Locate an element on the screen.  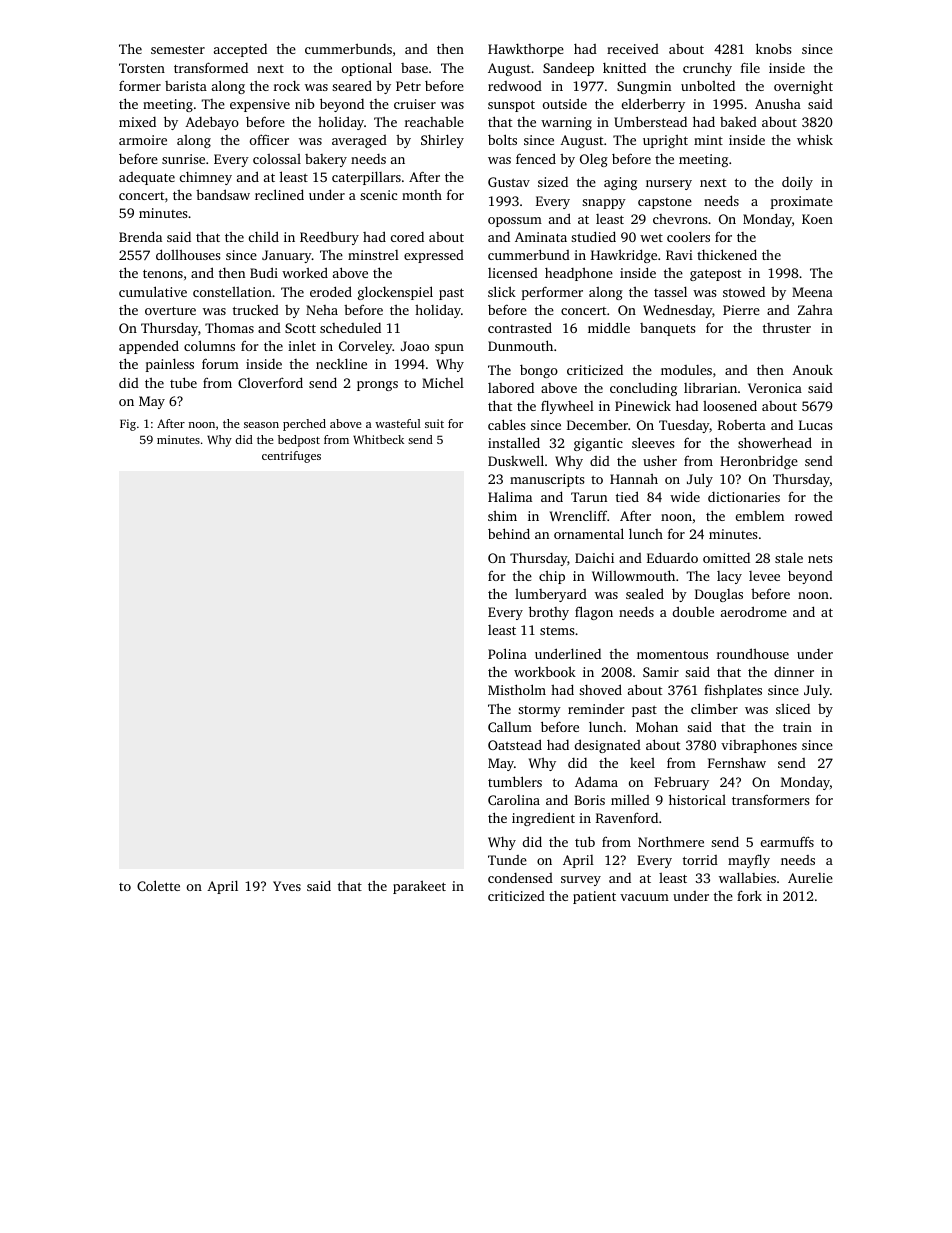
slick is located at coordinates (502, 291).
